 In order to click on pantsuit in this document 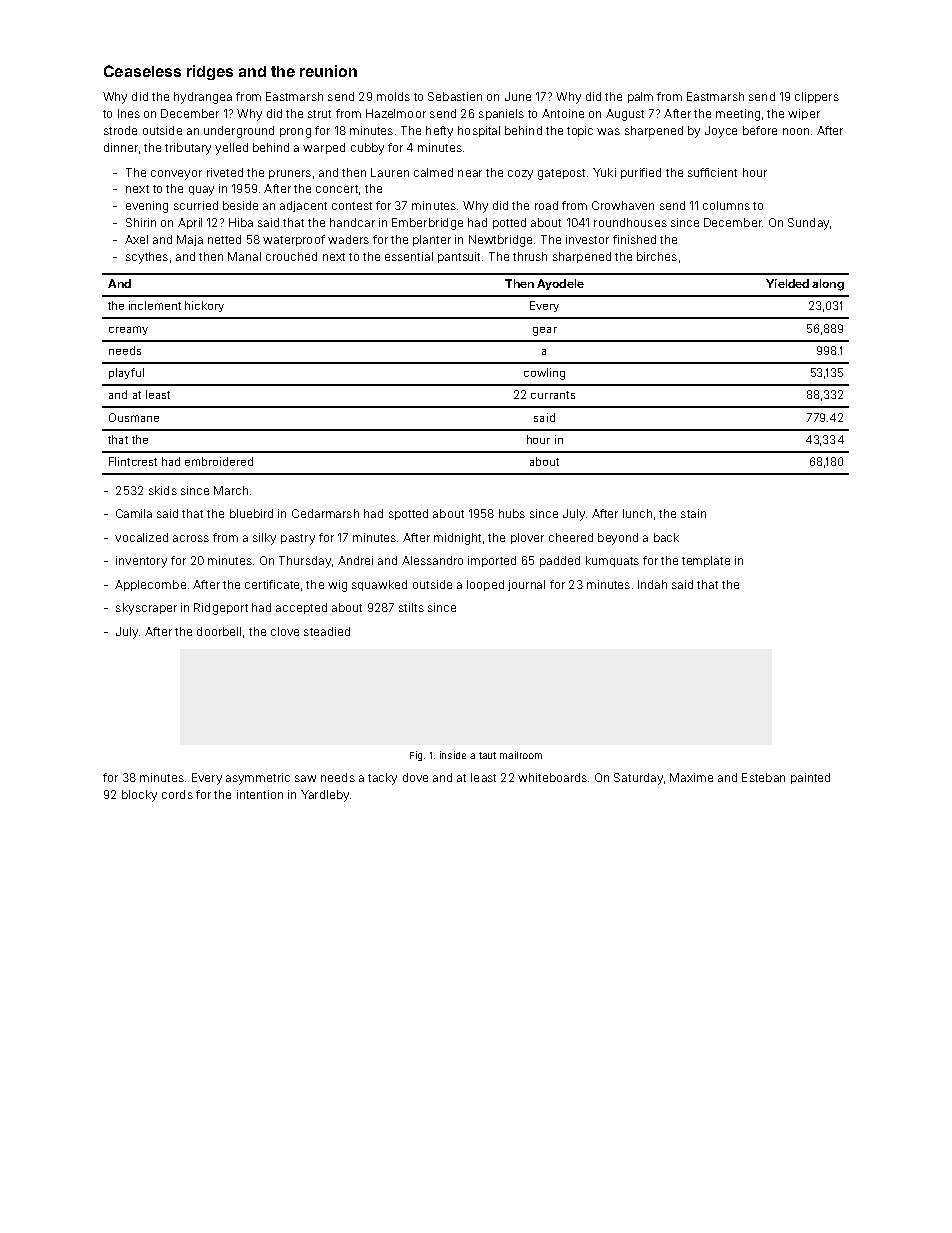, I will do `click(459, 257)`.
